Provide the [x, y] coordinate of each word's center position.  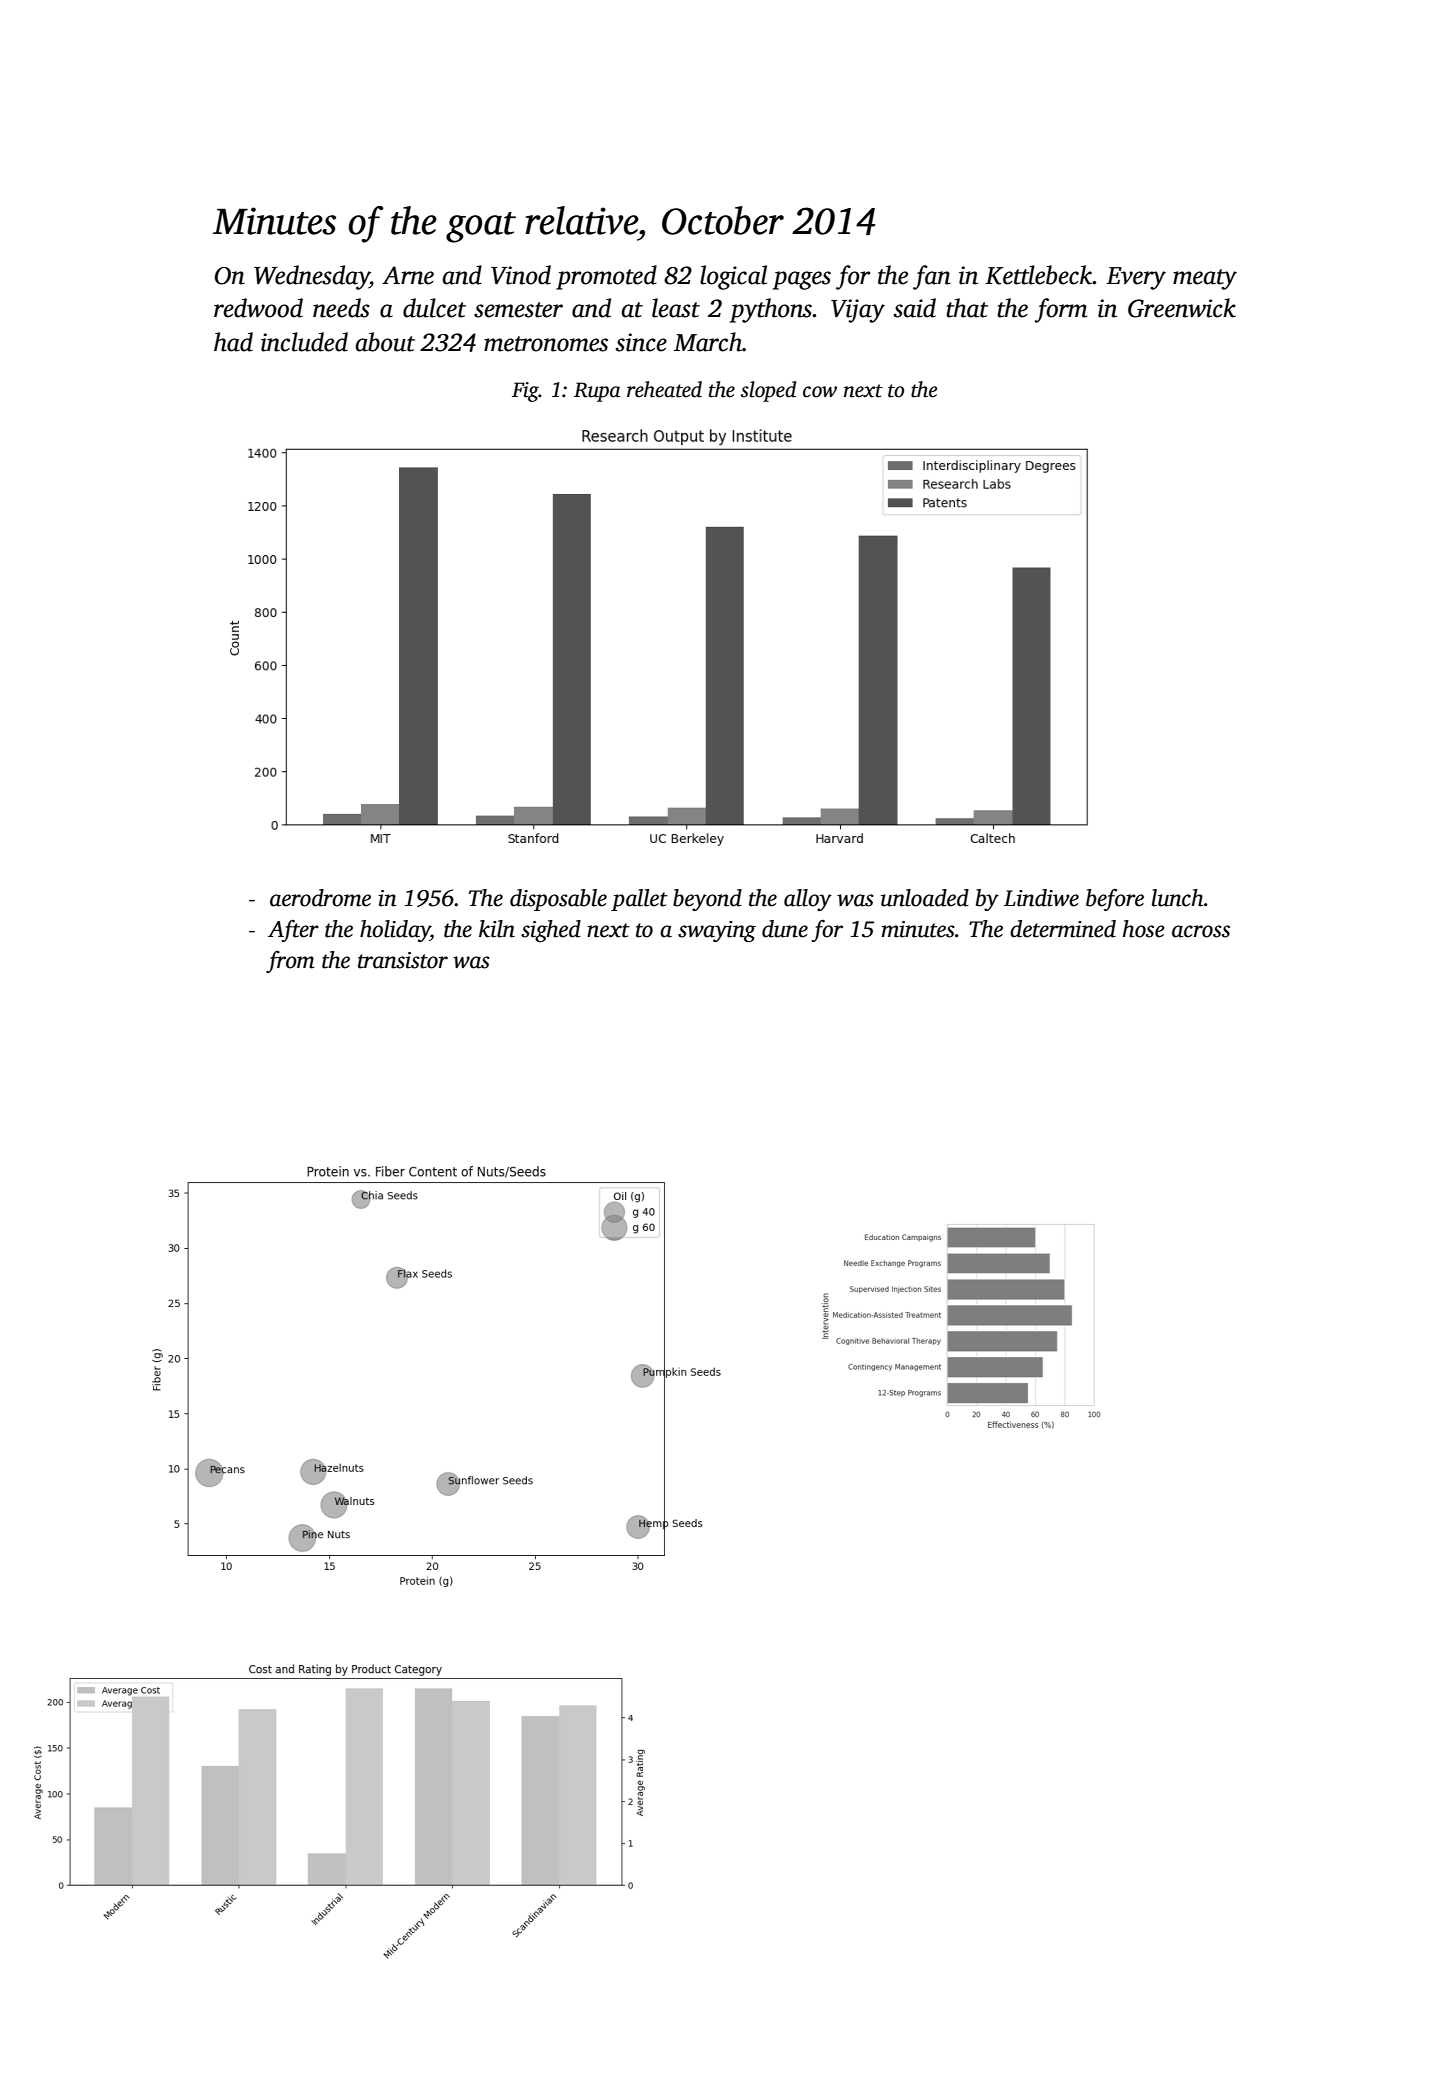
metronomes [546, 344]
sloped [768, 391]
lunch [1178, 898]
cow [820, 392]
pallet [639, 900]
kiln [497, 929]
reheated [664, 389]
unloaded [925, 898]
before [1115, 900]
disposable [558, 900]
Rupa [597, 392]
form [1060, 310]
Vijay [858, 311]
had [233, 342]
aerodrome [320, 898]
